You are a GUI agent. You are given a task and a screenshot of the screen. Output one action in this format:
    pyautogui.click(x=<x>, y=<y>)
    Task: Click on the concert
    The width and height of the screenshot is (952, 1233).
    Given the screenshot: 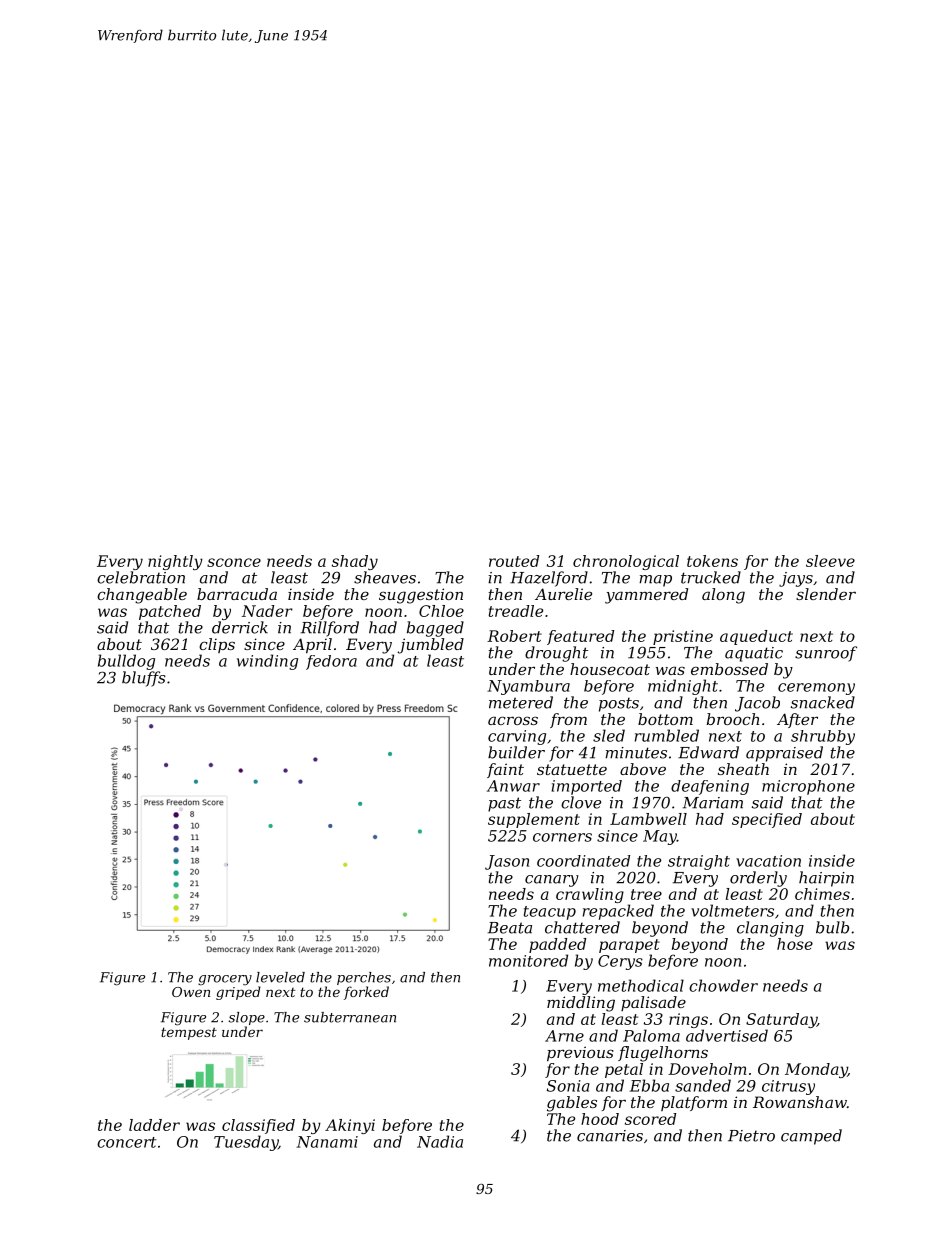 What is the action you would take?
    pyautogui.click(x=127, y=1142)
